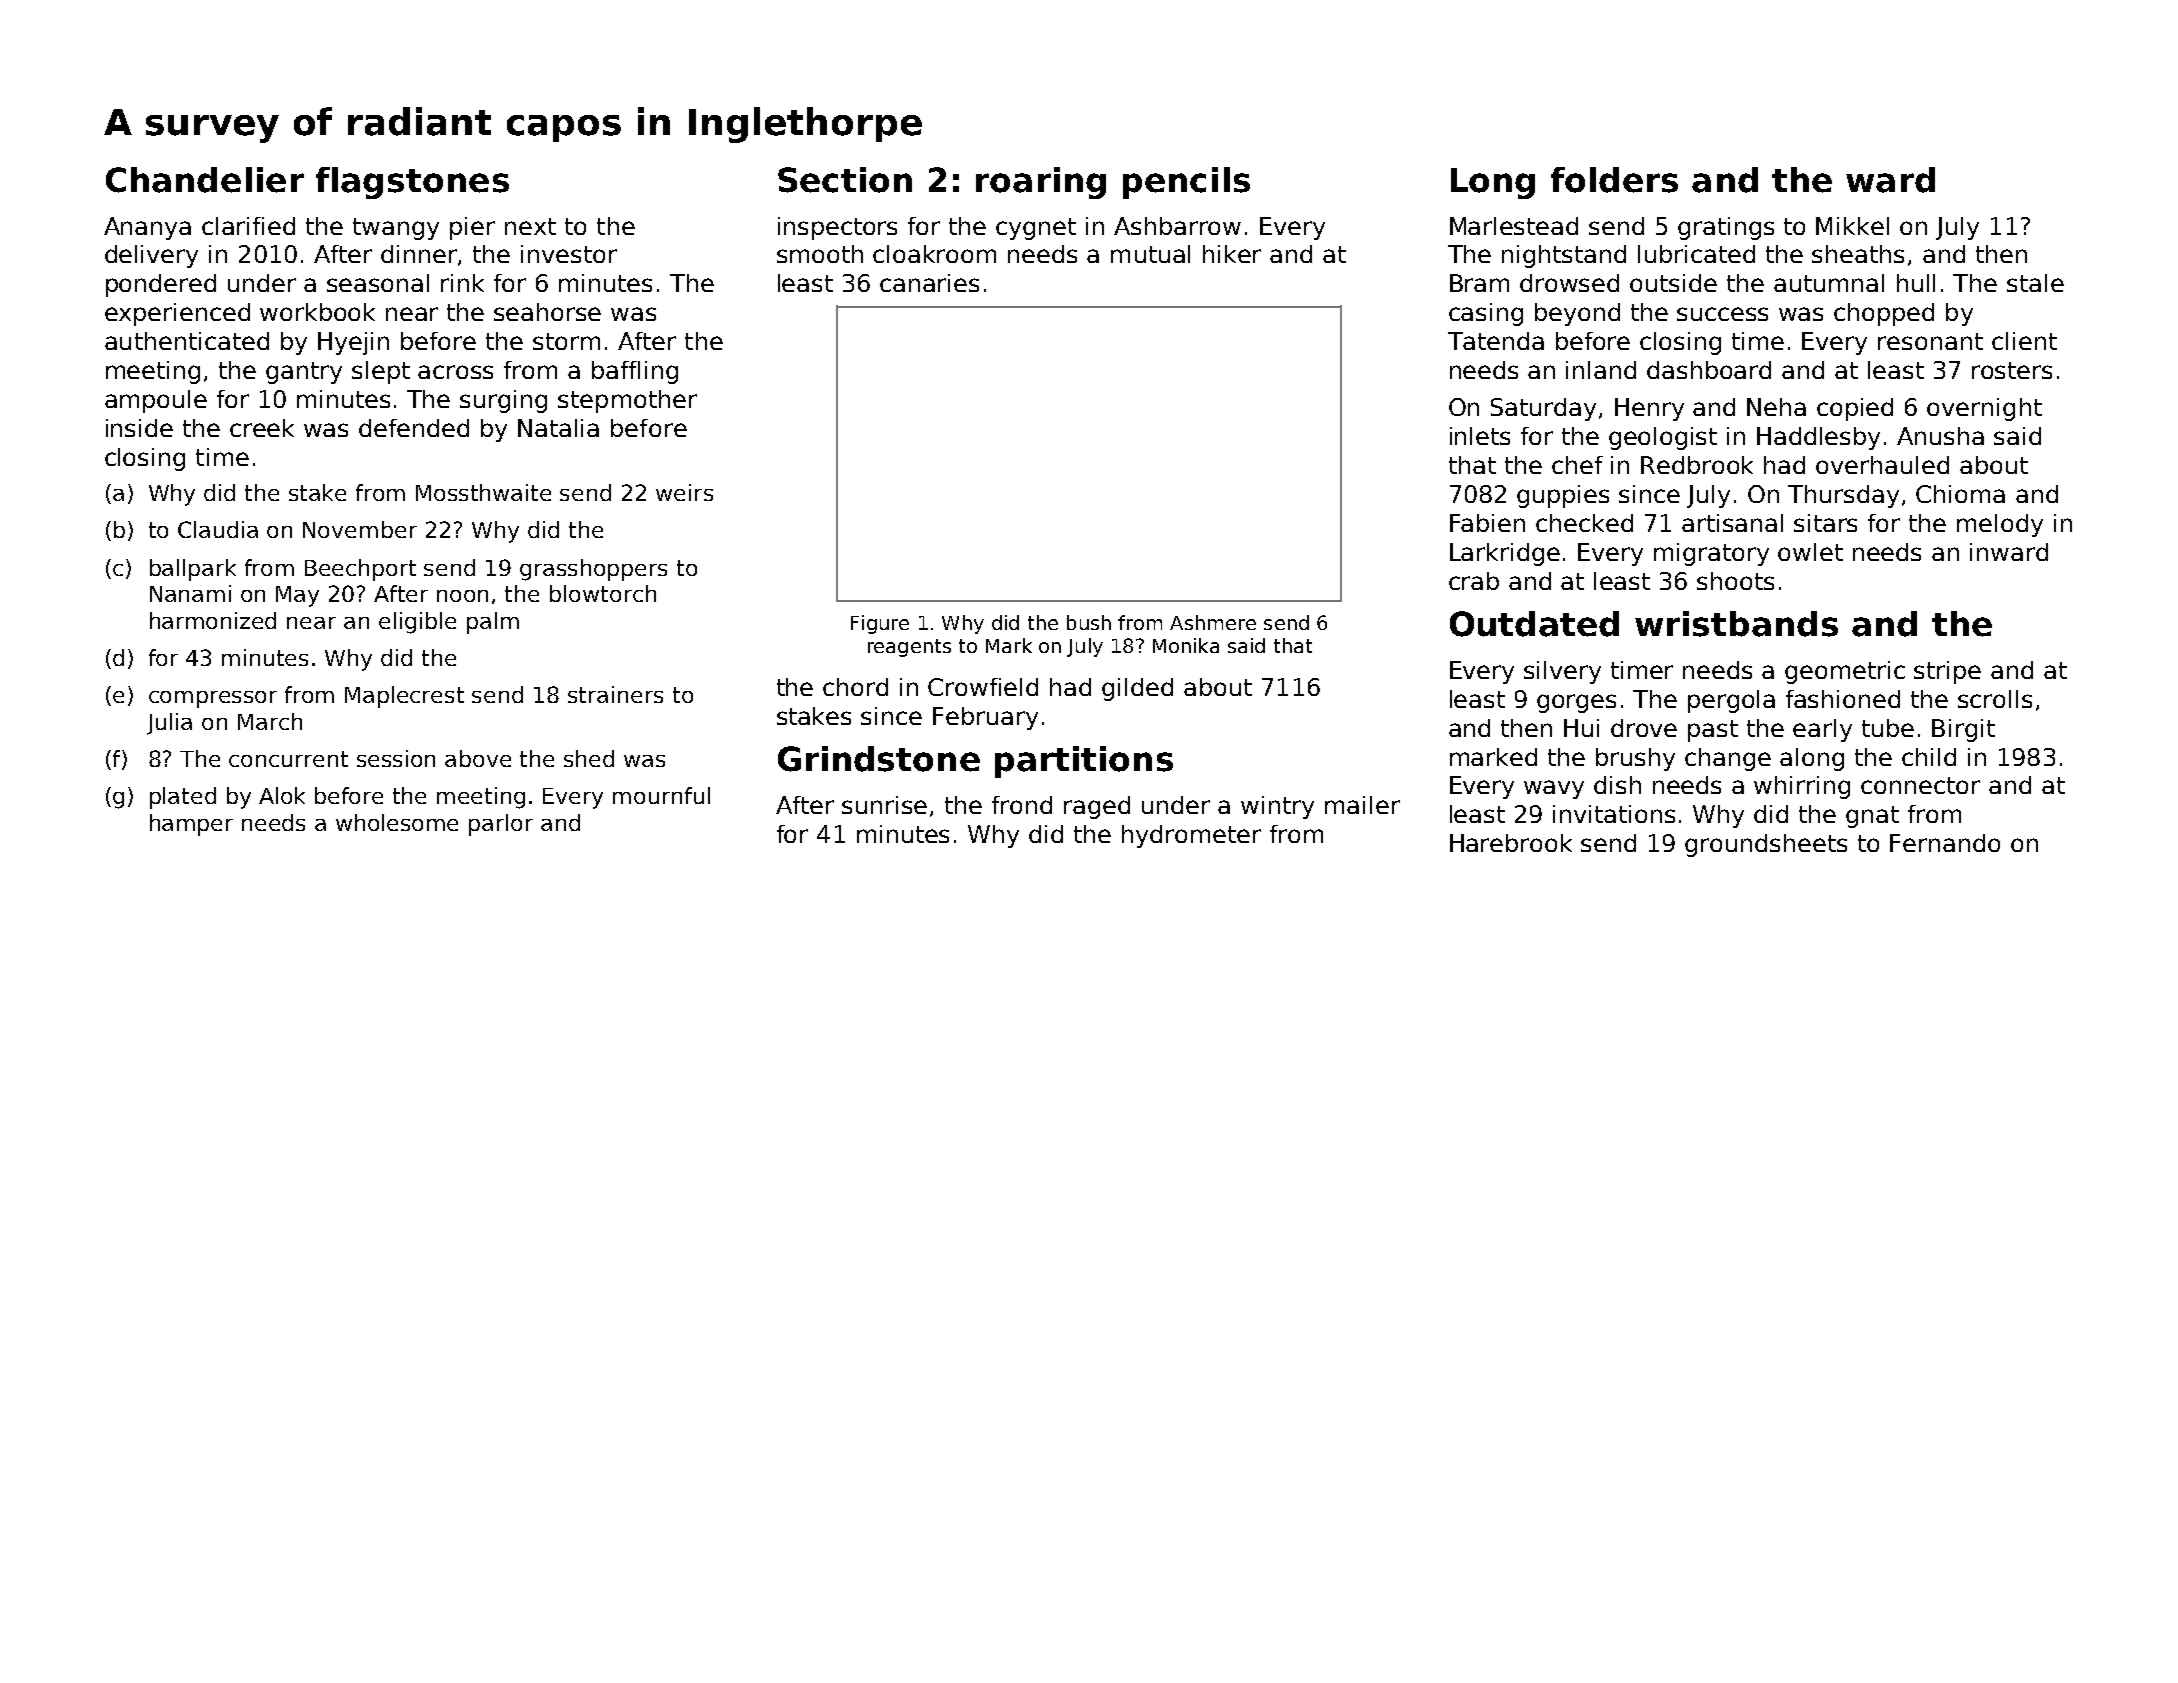  What do you see at coordinates (151, 256) in the screenshot?
I see `delivery` at bounding box center [151, 256].
